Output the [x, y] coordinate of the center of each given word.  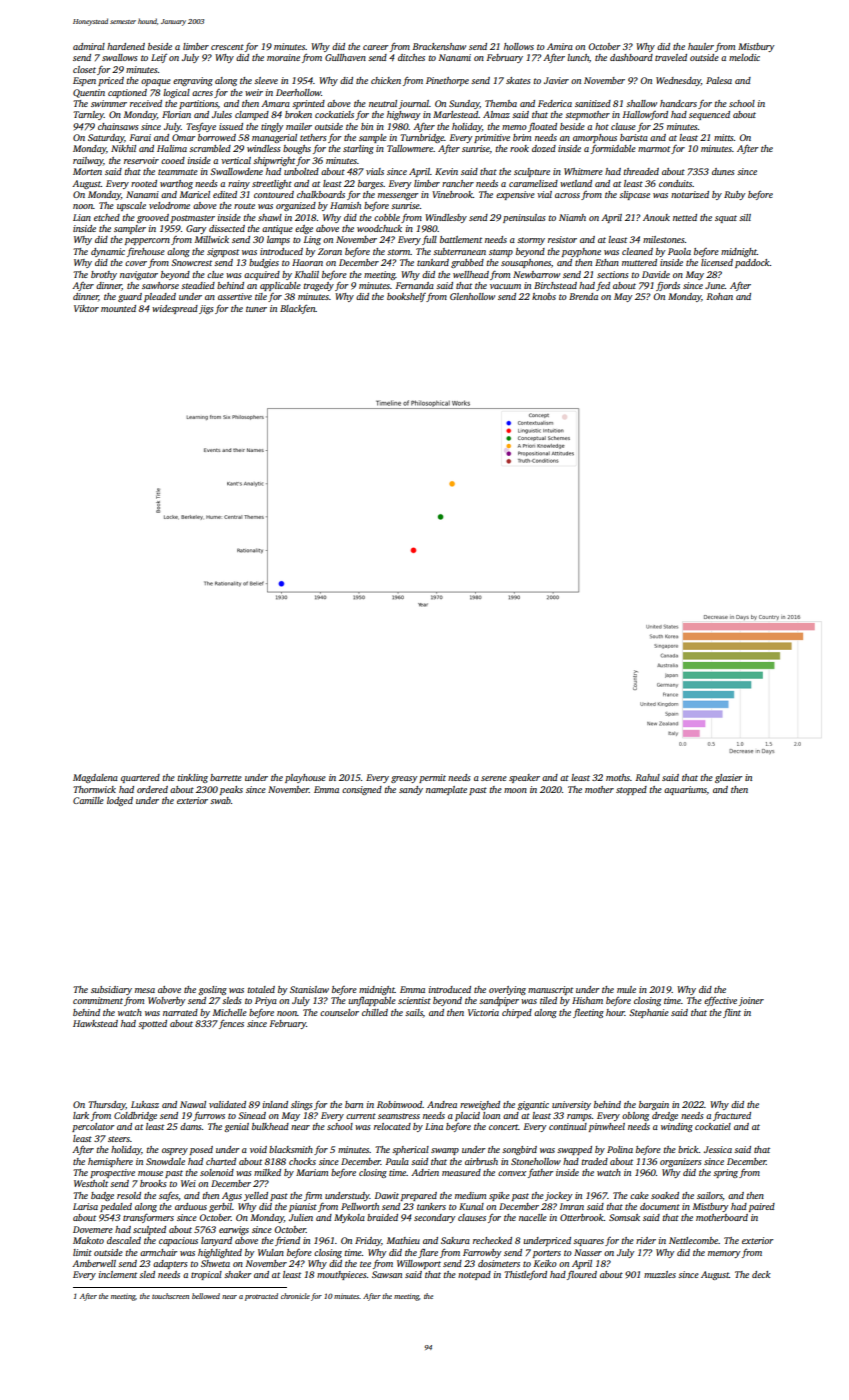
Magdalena [95, 778]
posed [201, 1150]
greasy [404, 779]
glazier [728, 778]
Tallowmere [410, 148]
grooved [153, 218]
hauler [701, 46]
